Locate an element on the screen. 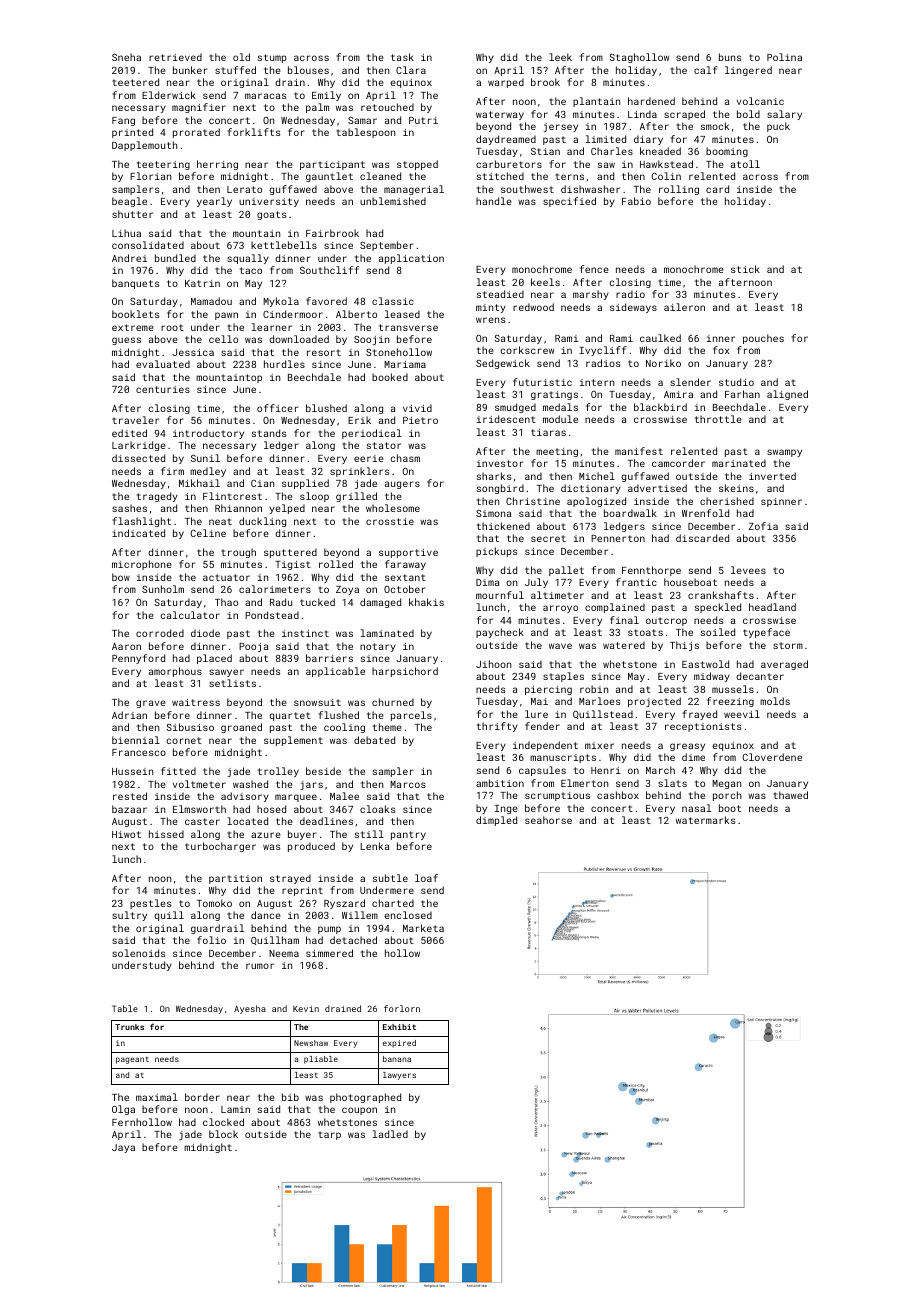 The width and height of the screenshot is (924, 1308). boot is located at coordinates (730, 808).
